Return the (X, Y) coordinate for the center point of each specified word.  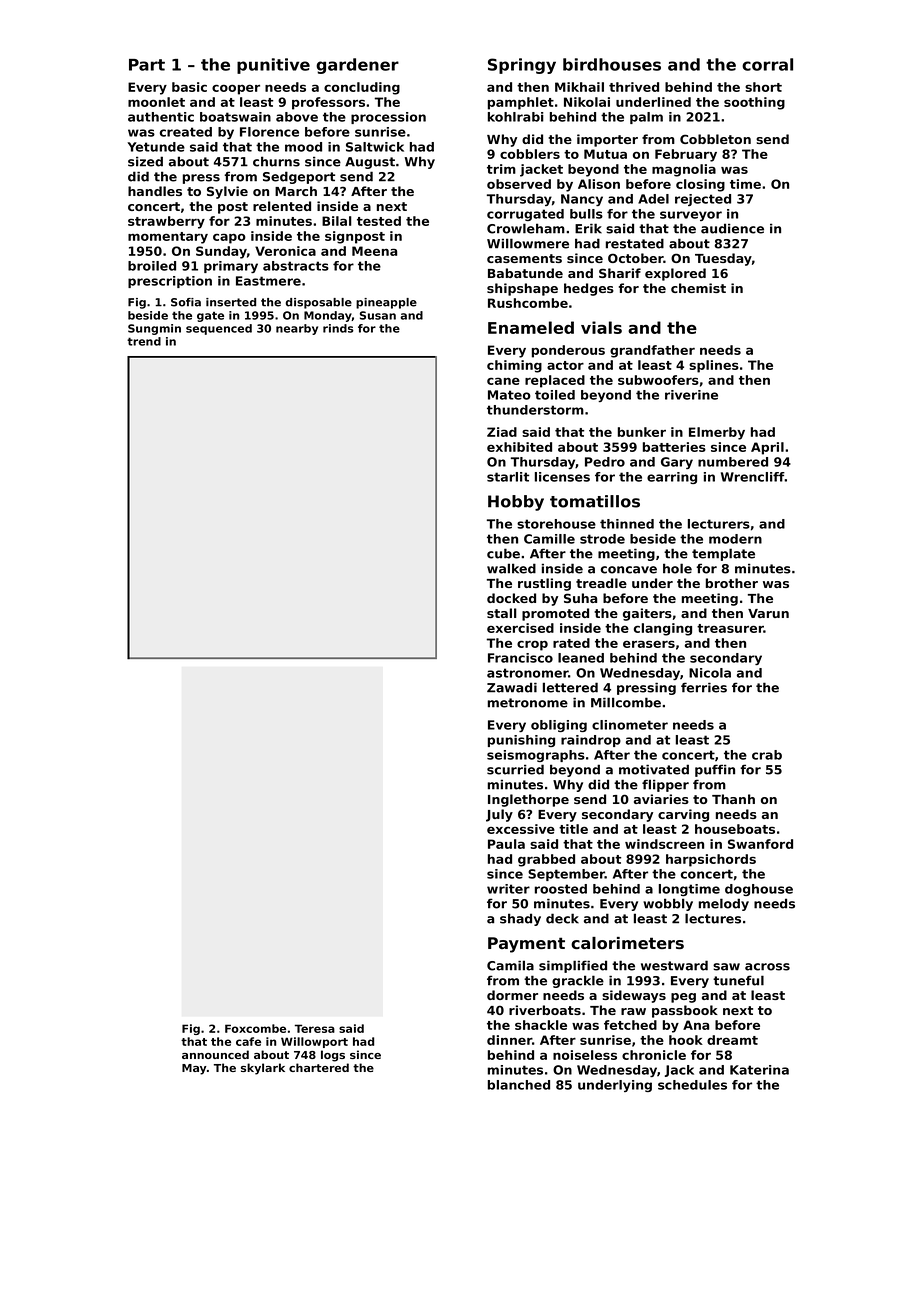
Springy (522, 66)
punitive (273, 66)
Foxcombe (255, 1028)
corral (767, 64)
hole (677, 568)
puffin (715, 770)
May (194, 1069)
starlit (508, 477)
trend (144, 341)
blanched (519, 1085)
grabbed (546, 860)
